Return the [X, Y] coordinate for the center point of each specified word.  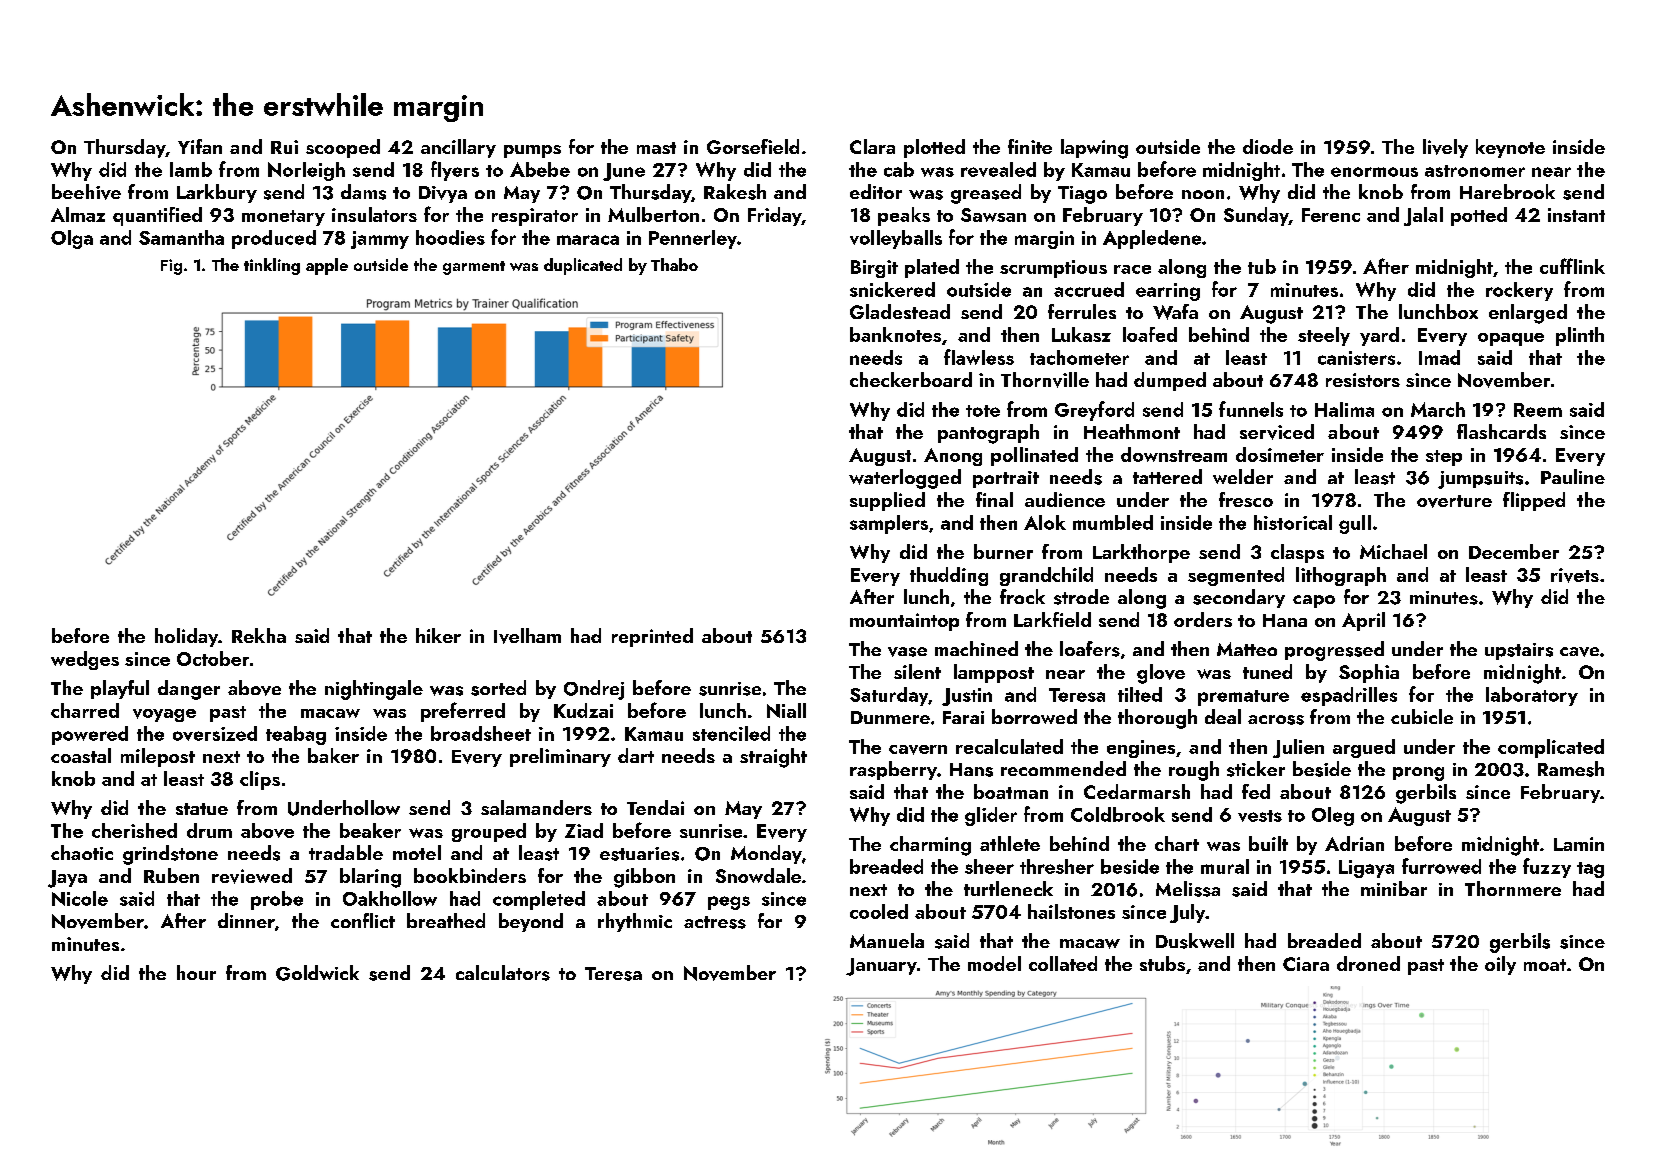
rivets [1575, 575]
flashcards [1501, 431]
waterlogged [905, 479]
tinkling [272, 266]
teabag [296, 735]
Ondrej [594, 690]
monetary [283, 218]
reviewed [252, 876]
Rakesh [735, 192]
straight [773, 758]
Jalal [1423, 216]
